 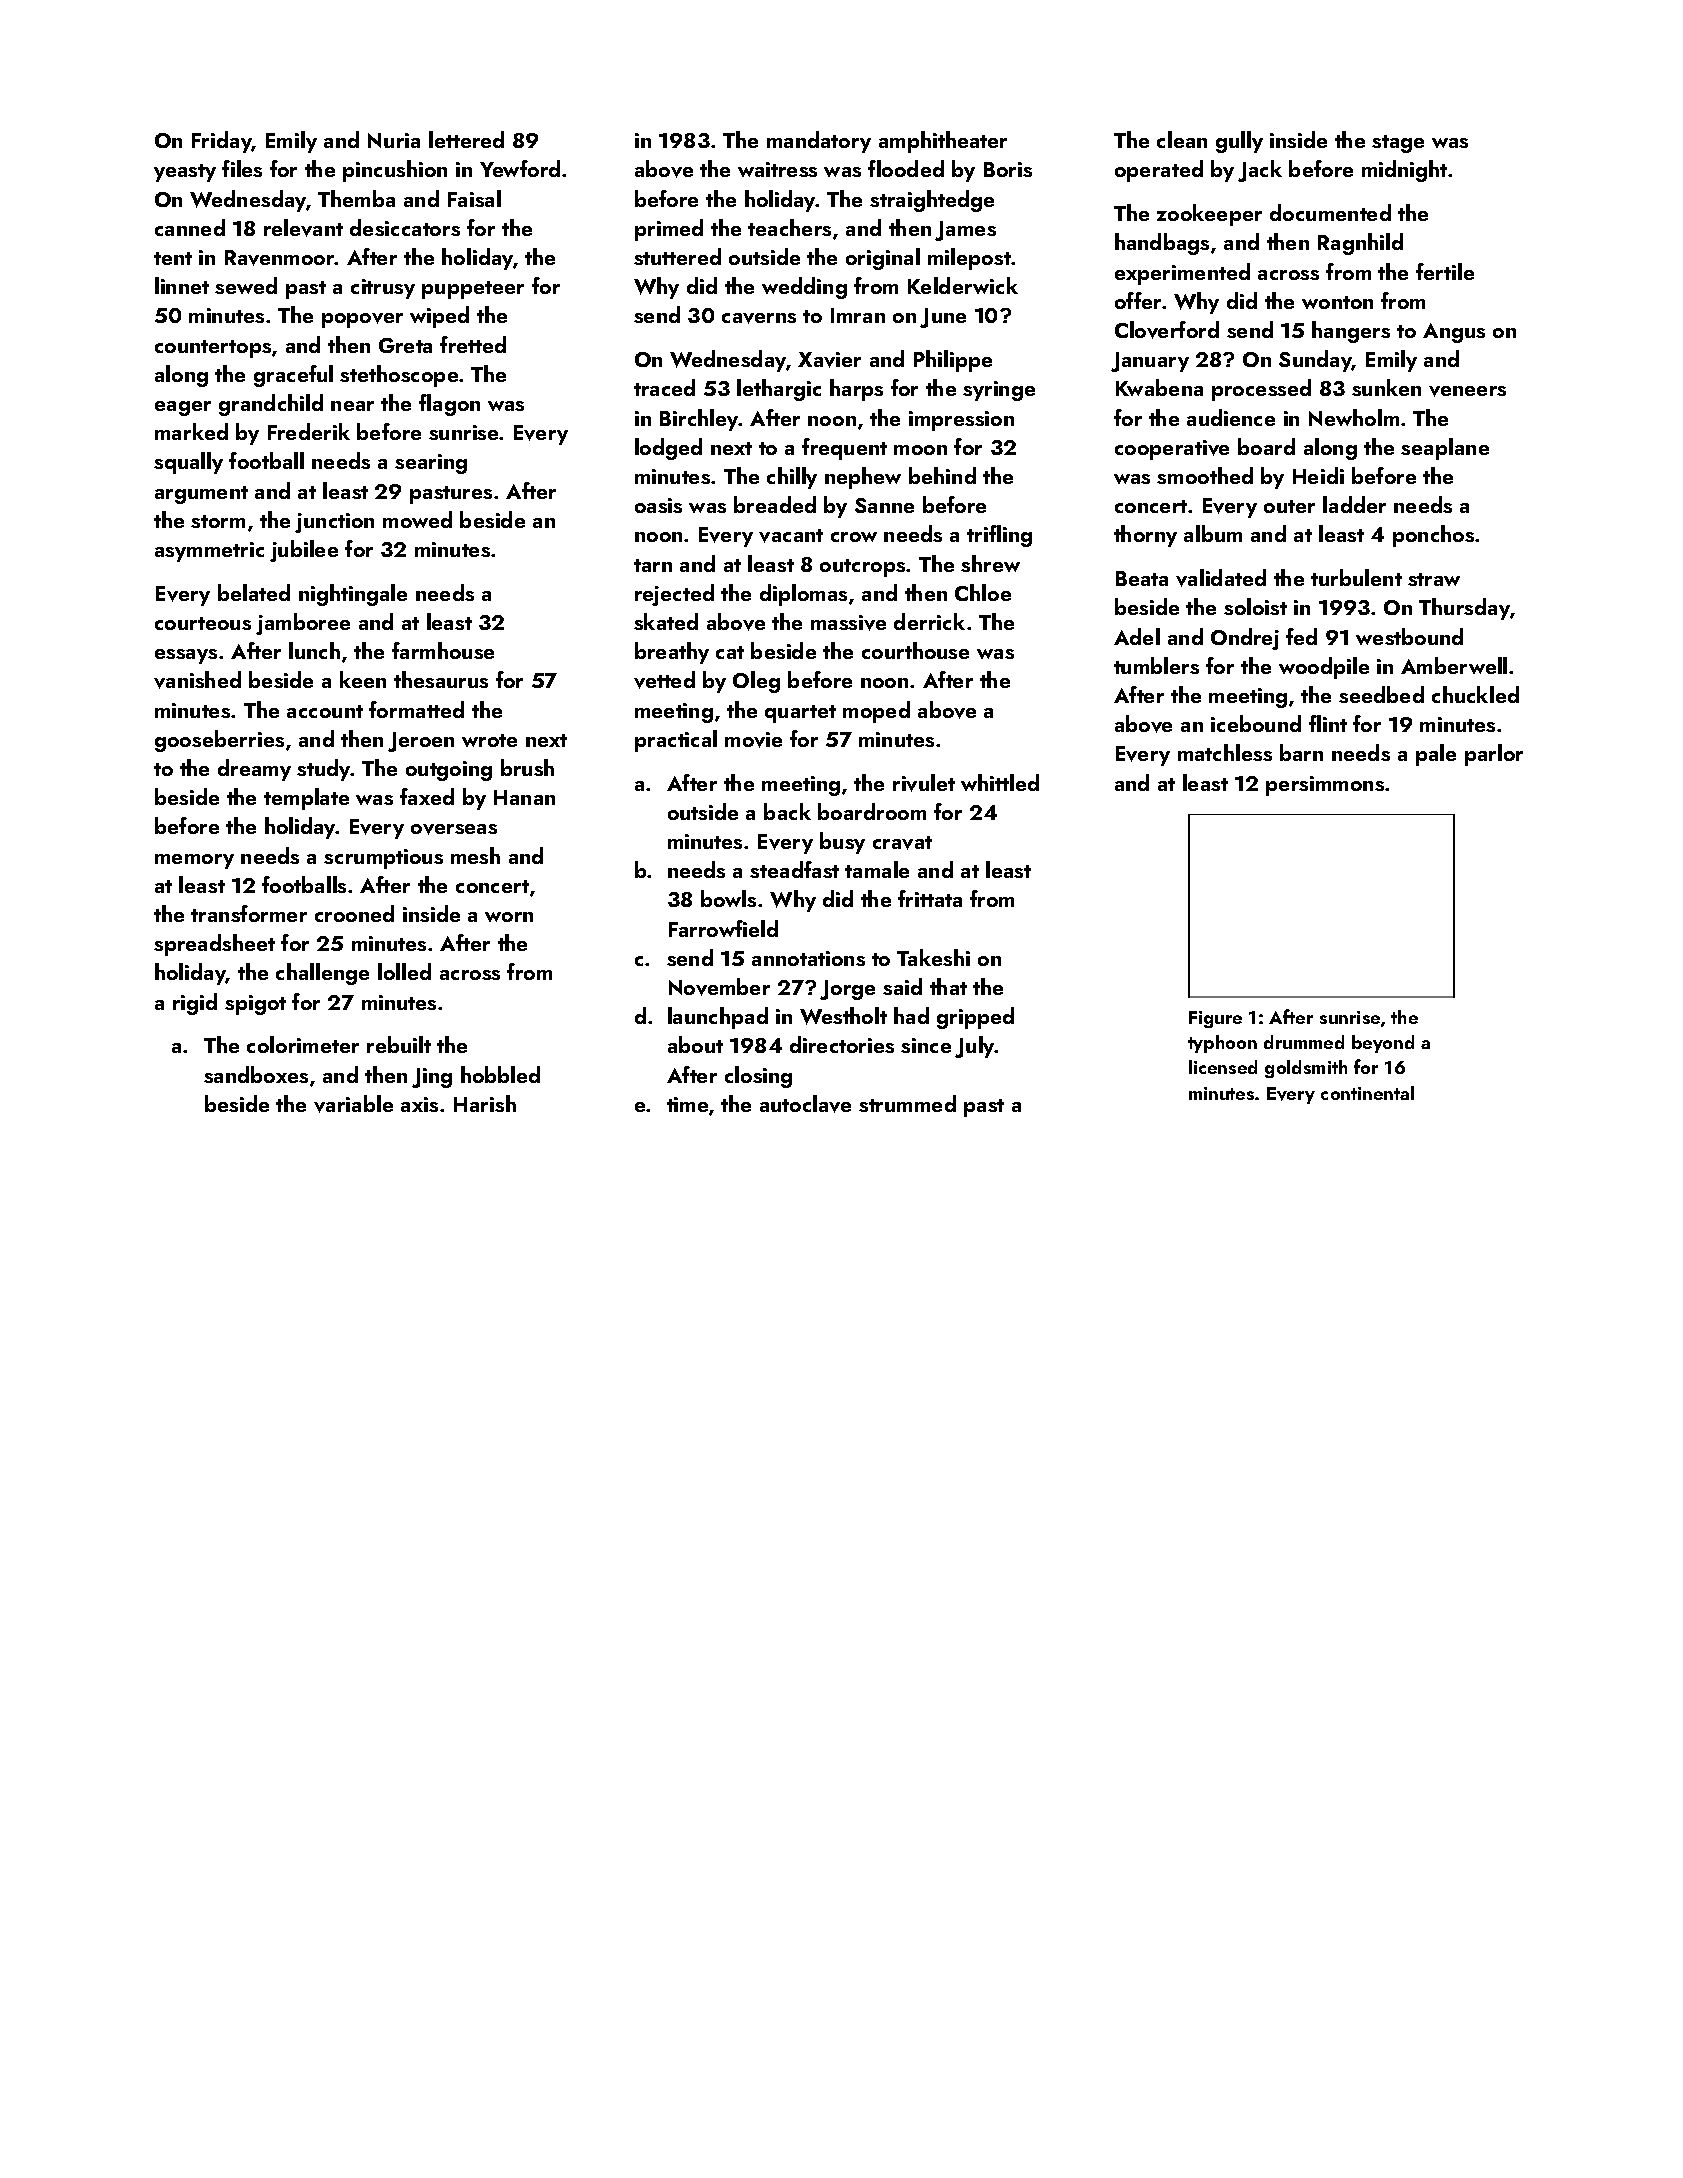 I want to click on November, so click(x=719, y=987).
